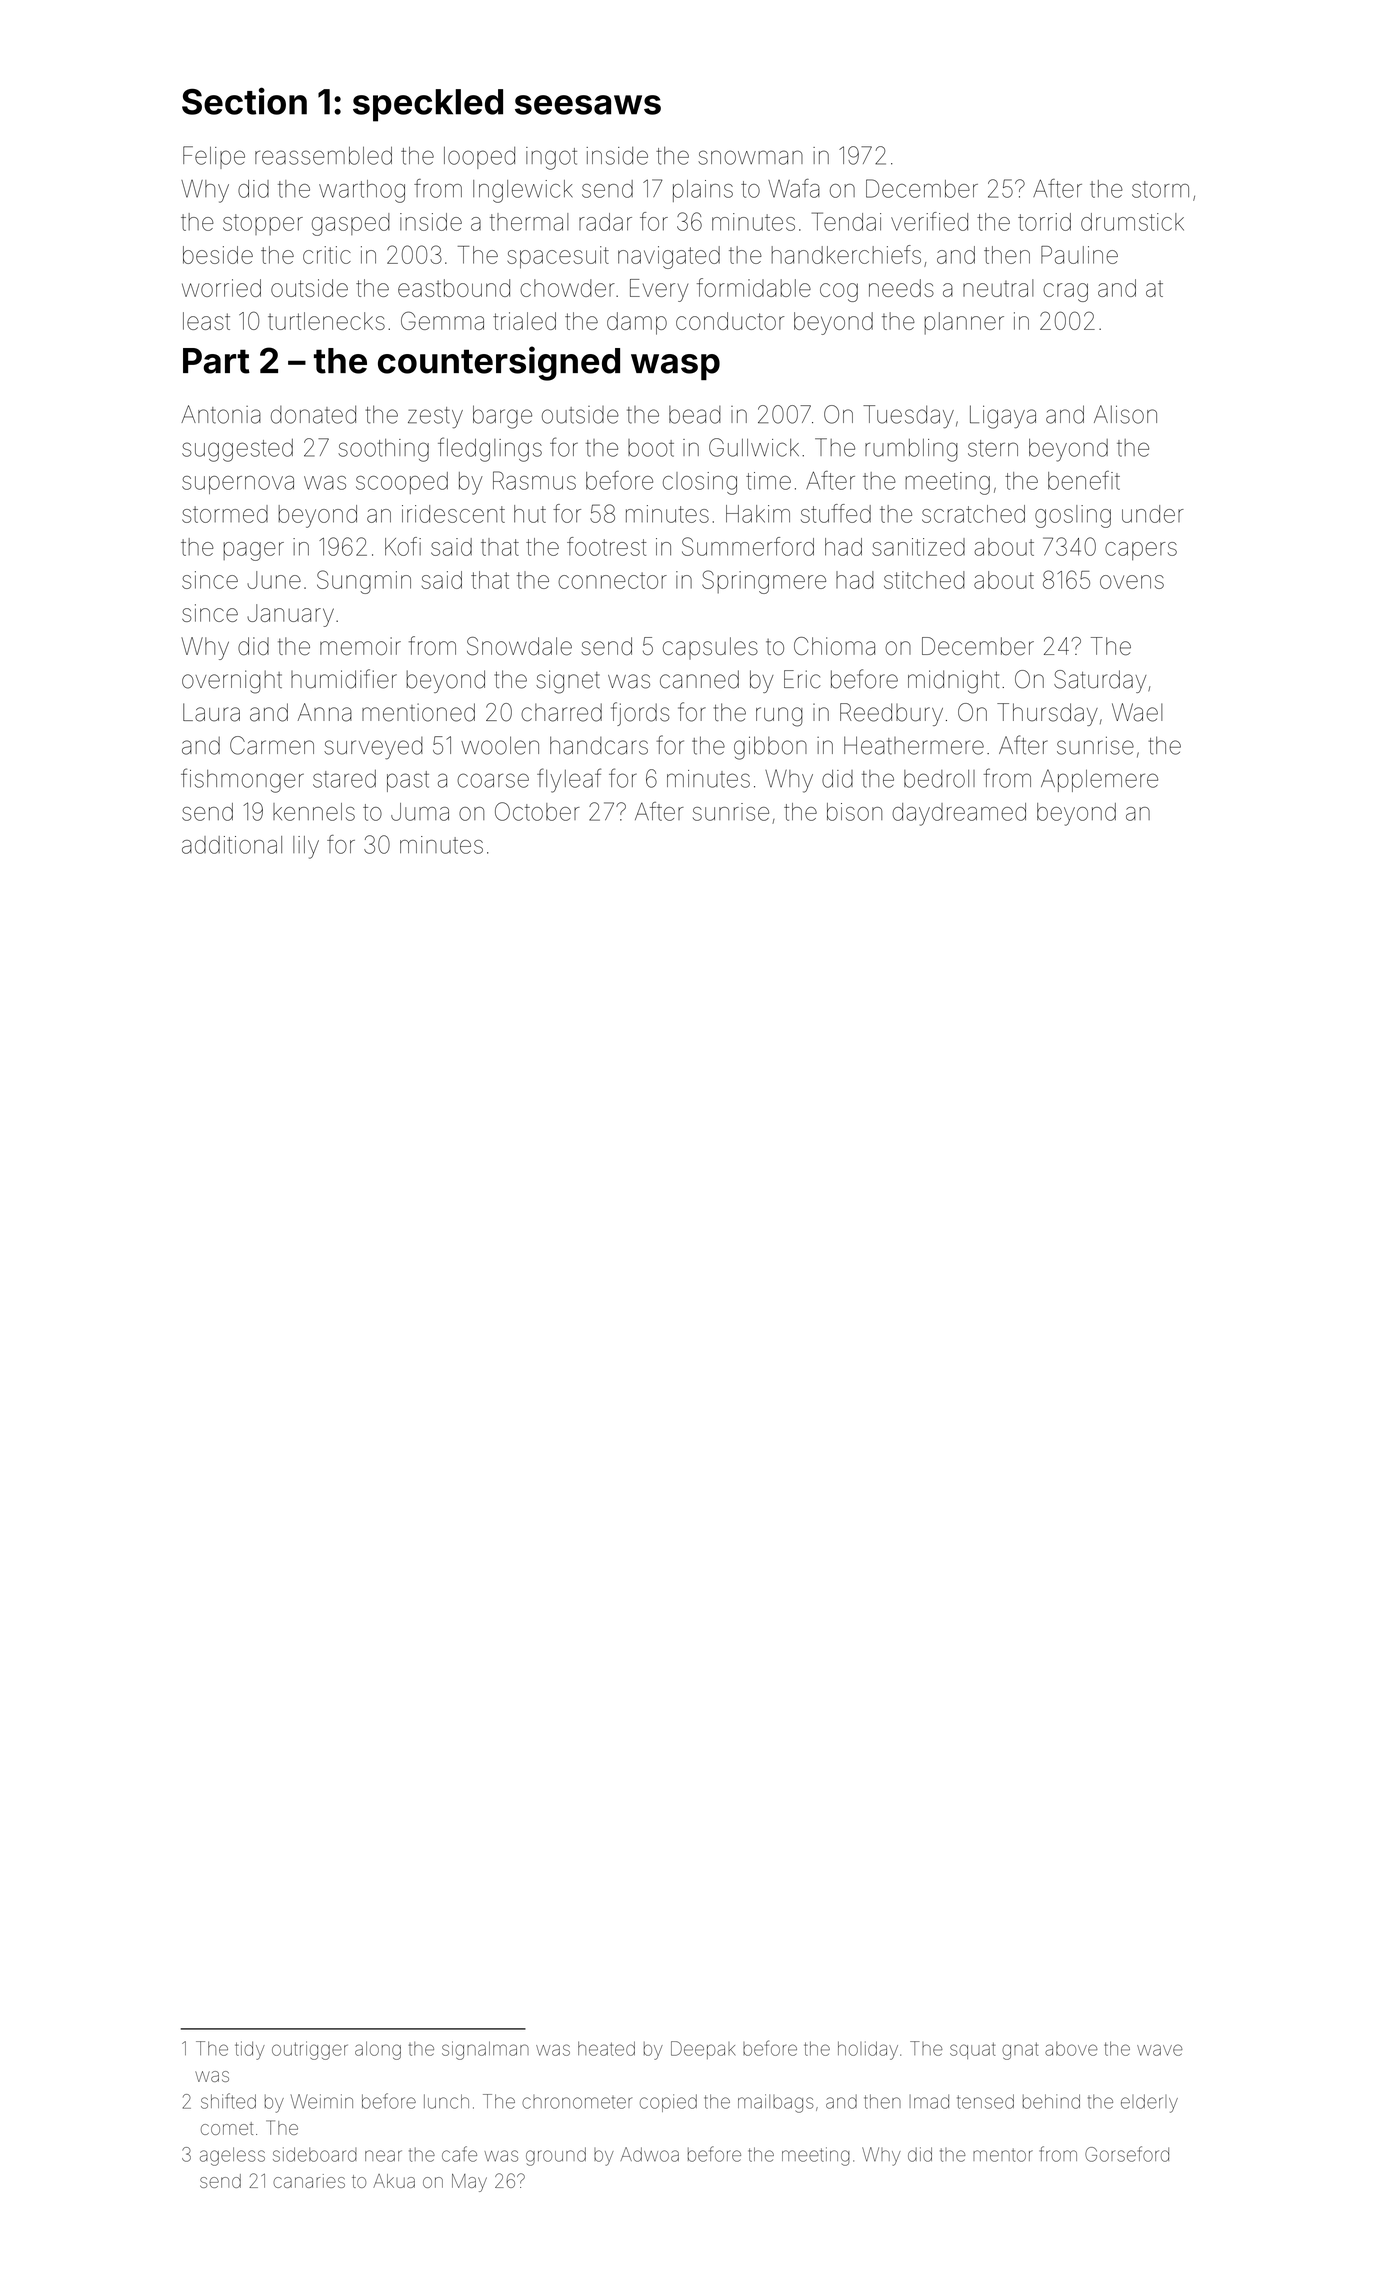  I want to click on Section, so click(244, 101).
